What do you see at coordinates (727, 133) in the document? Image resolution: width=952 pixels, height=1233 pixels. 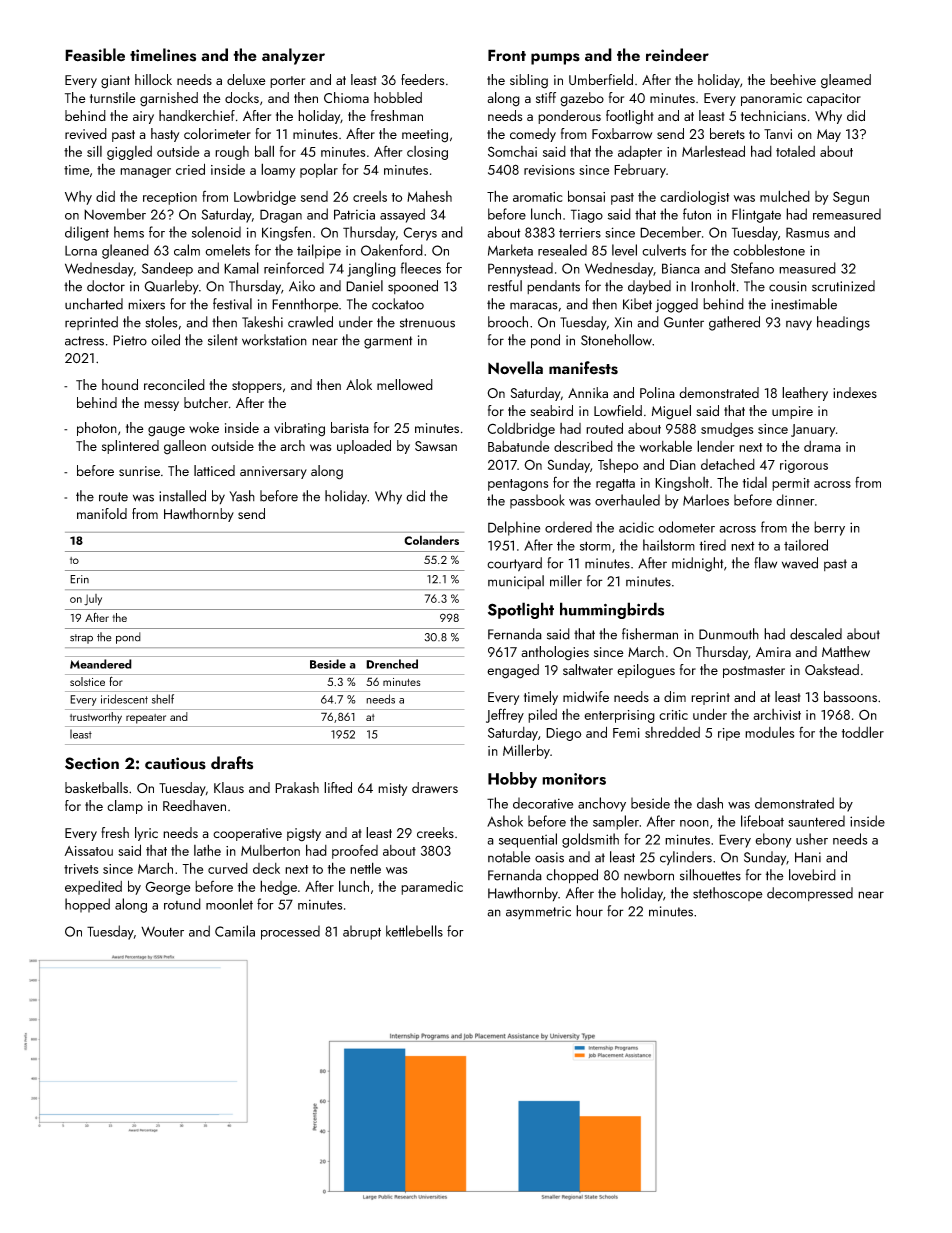 I see `berets` at bounding box center [727, 133].
